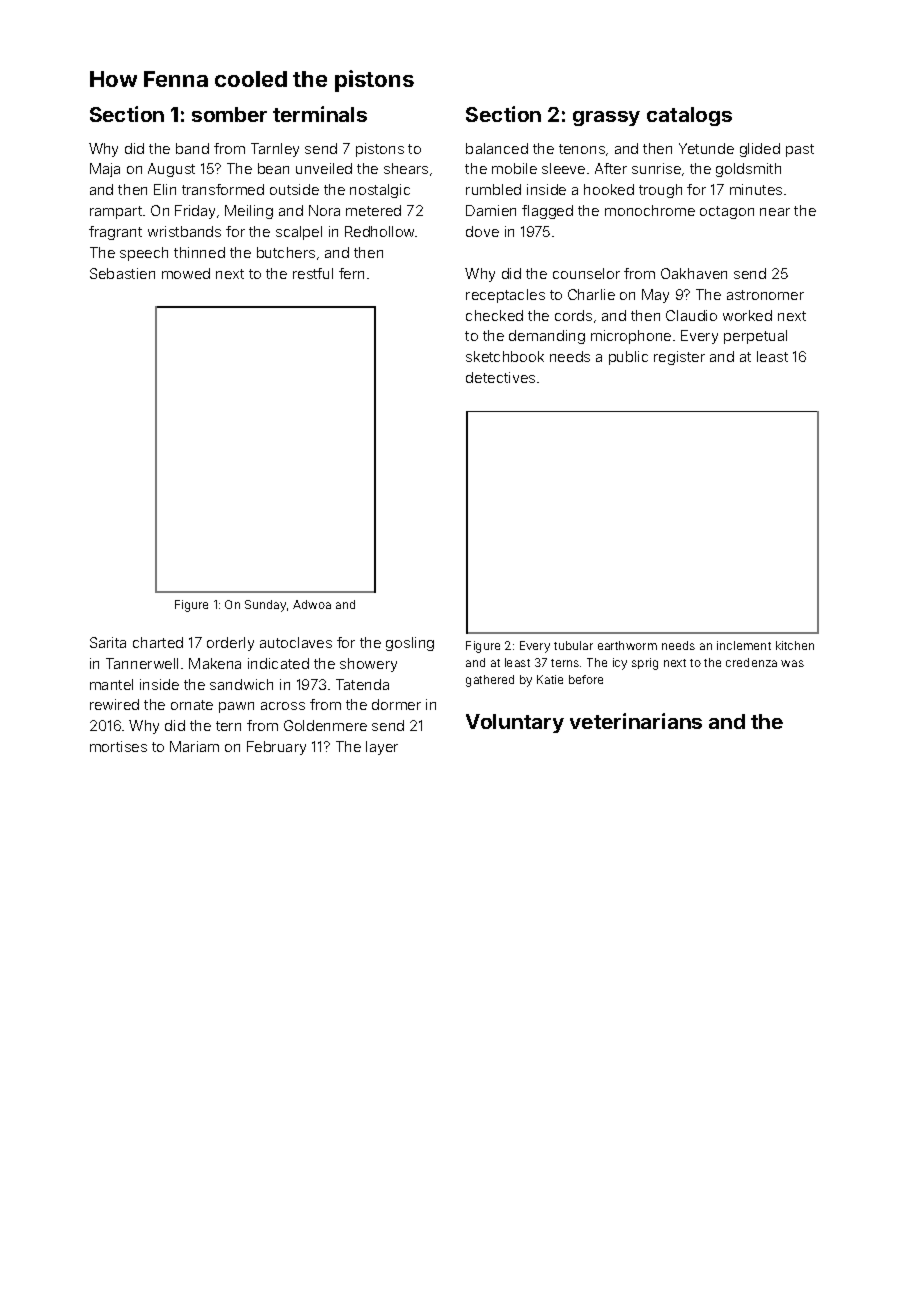 This document has height=1316, width=908. Describe the element at coordinates (382, 748) in the document. I see `layer` at that location.
